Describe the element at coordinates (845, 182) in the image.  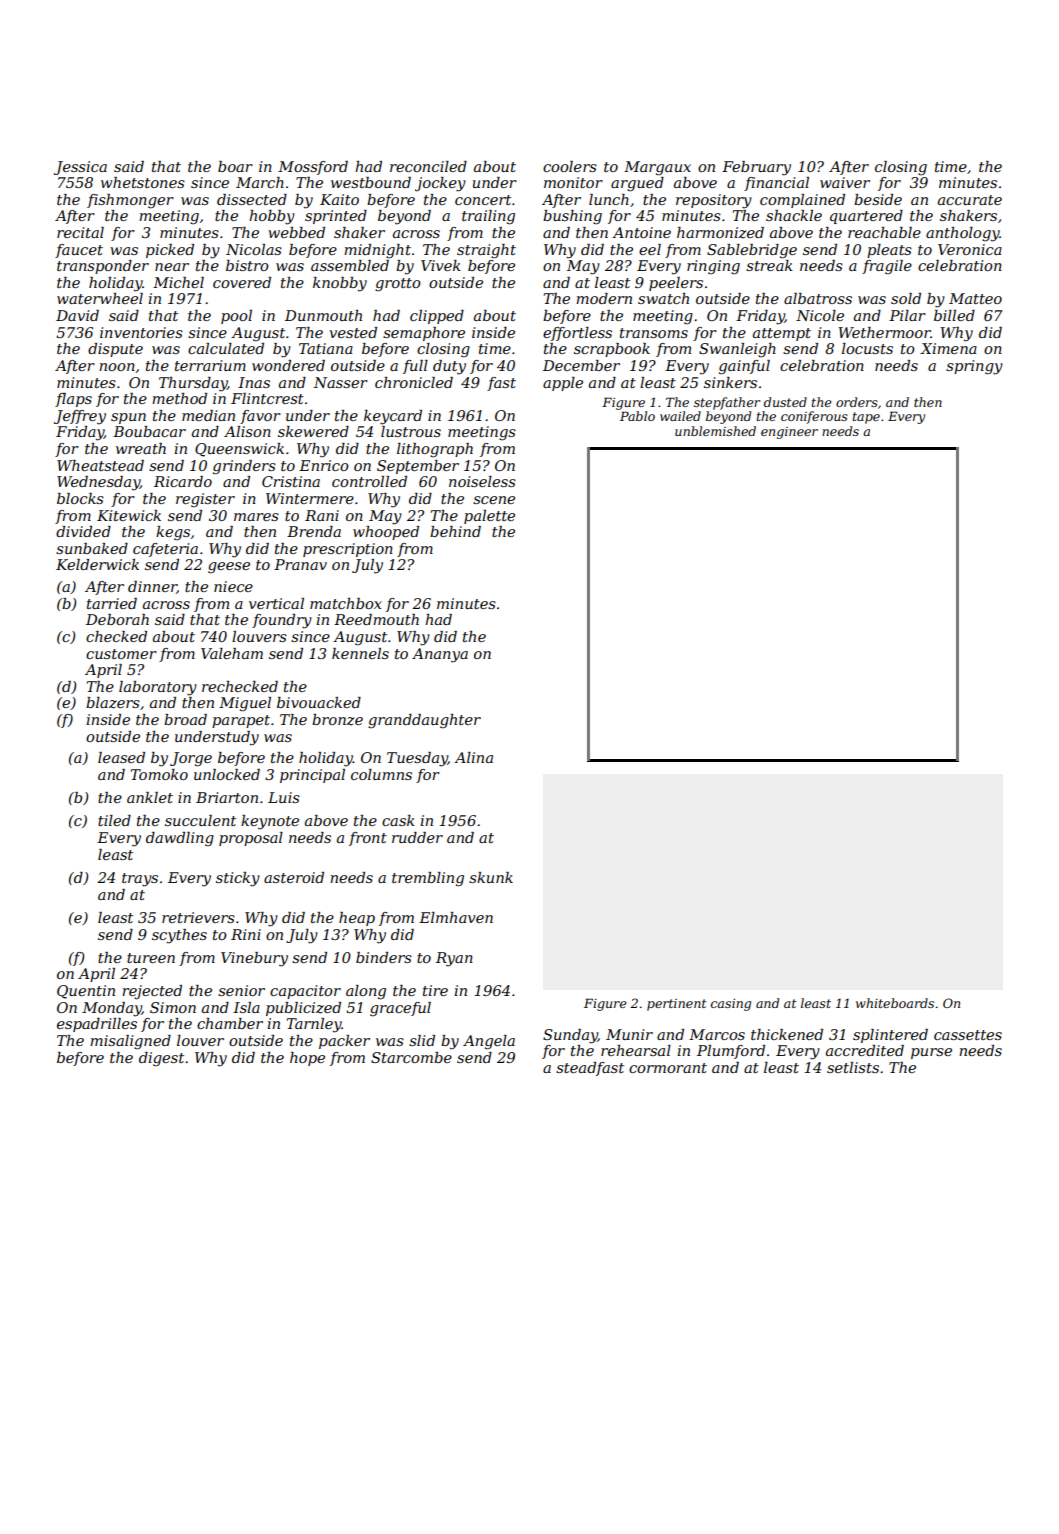
I see `waiver` at that location.
